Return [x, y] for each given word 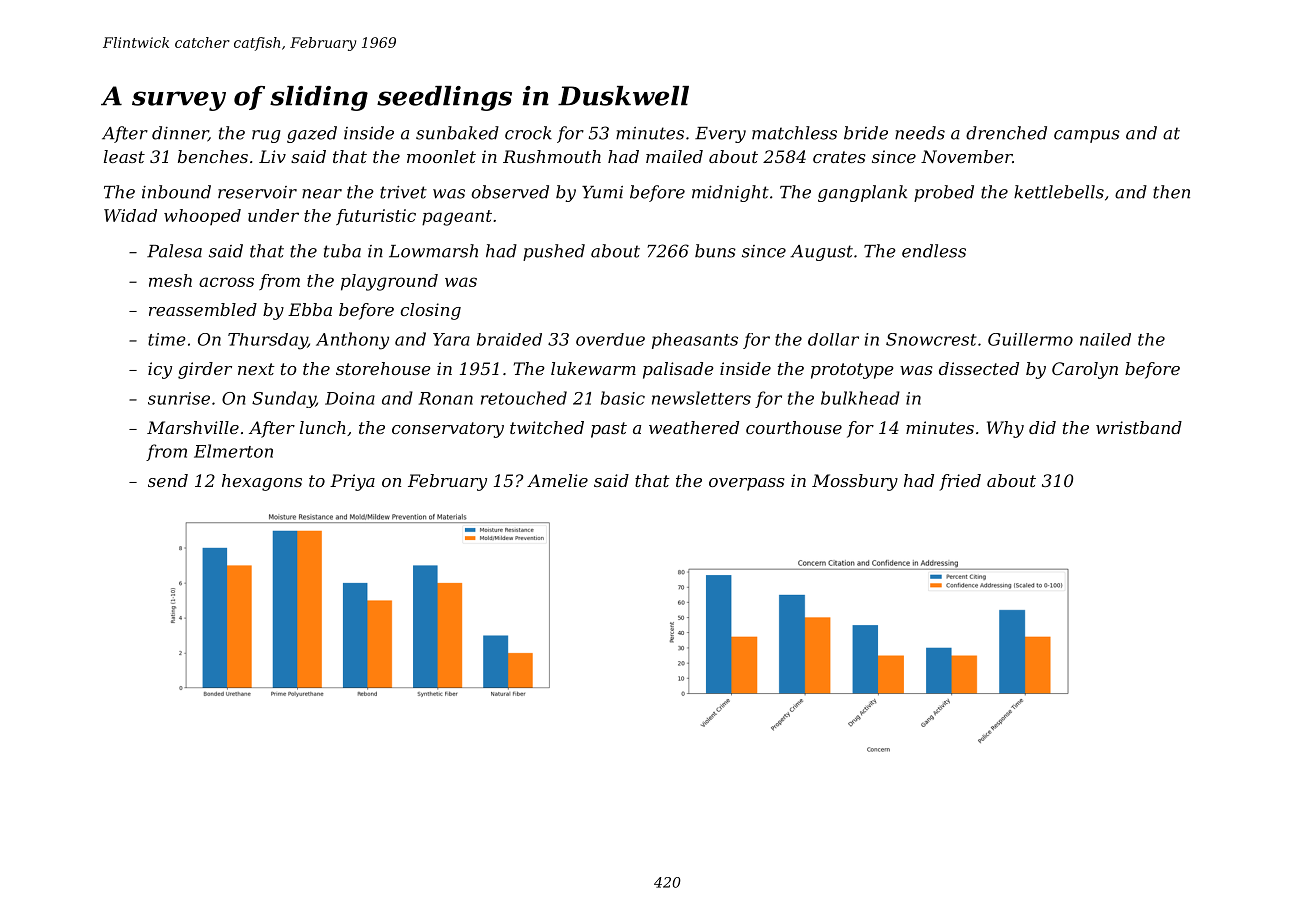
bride [866, 133]
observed [510, 192]
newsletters [701, 398]
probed [944, 193]
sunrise [179, 398]
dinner [180, 134]
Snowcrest [931, 339]
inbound [176, 192]
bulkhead [860, 398]
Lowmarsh [433, 251]
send [168, 480]
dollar [833, 339]
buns [715, 251]
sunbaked [457, 133]
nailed [1105, 339]
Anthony [352, 341]
